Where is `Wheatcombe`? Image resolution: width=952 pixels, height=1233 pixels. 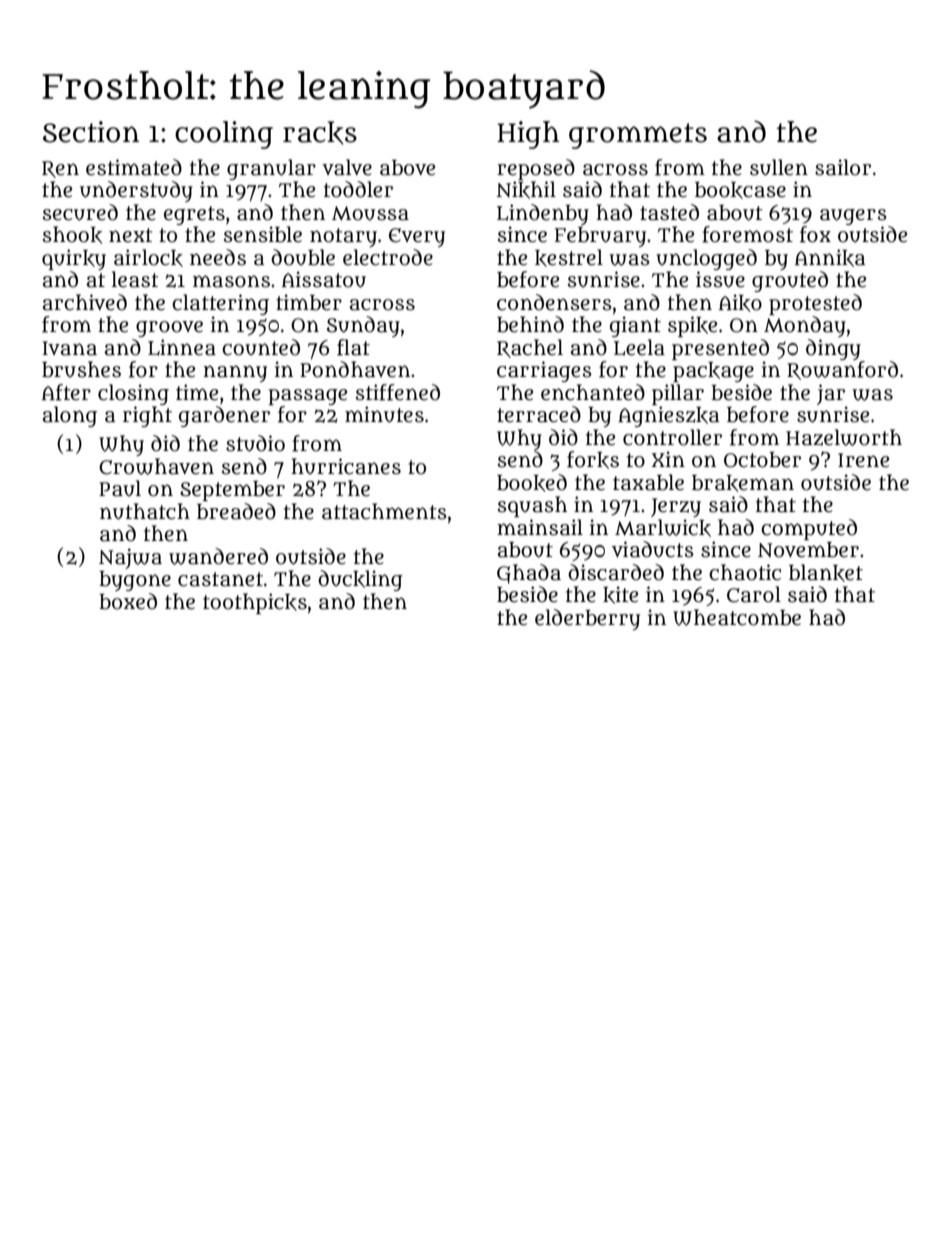 Wheatcombe is located at coordinates (737, 617).
